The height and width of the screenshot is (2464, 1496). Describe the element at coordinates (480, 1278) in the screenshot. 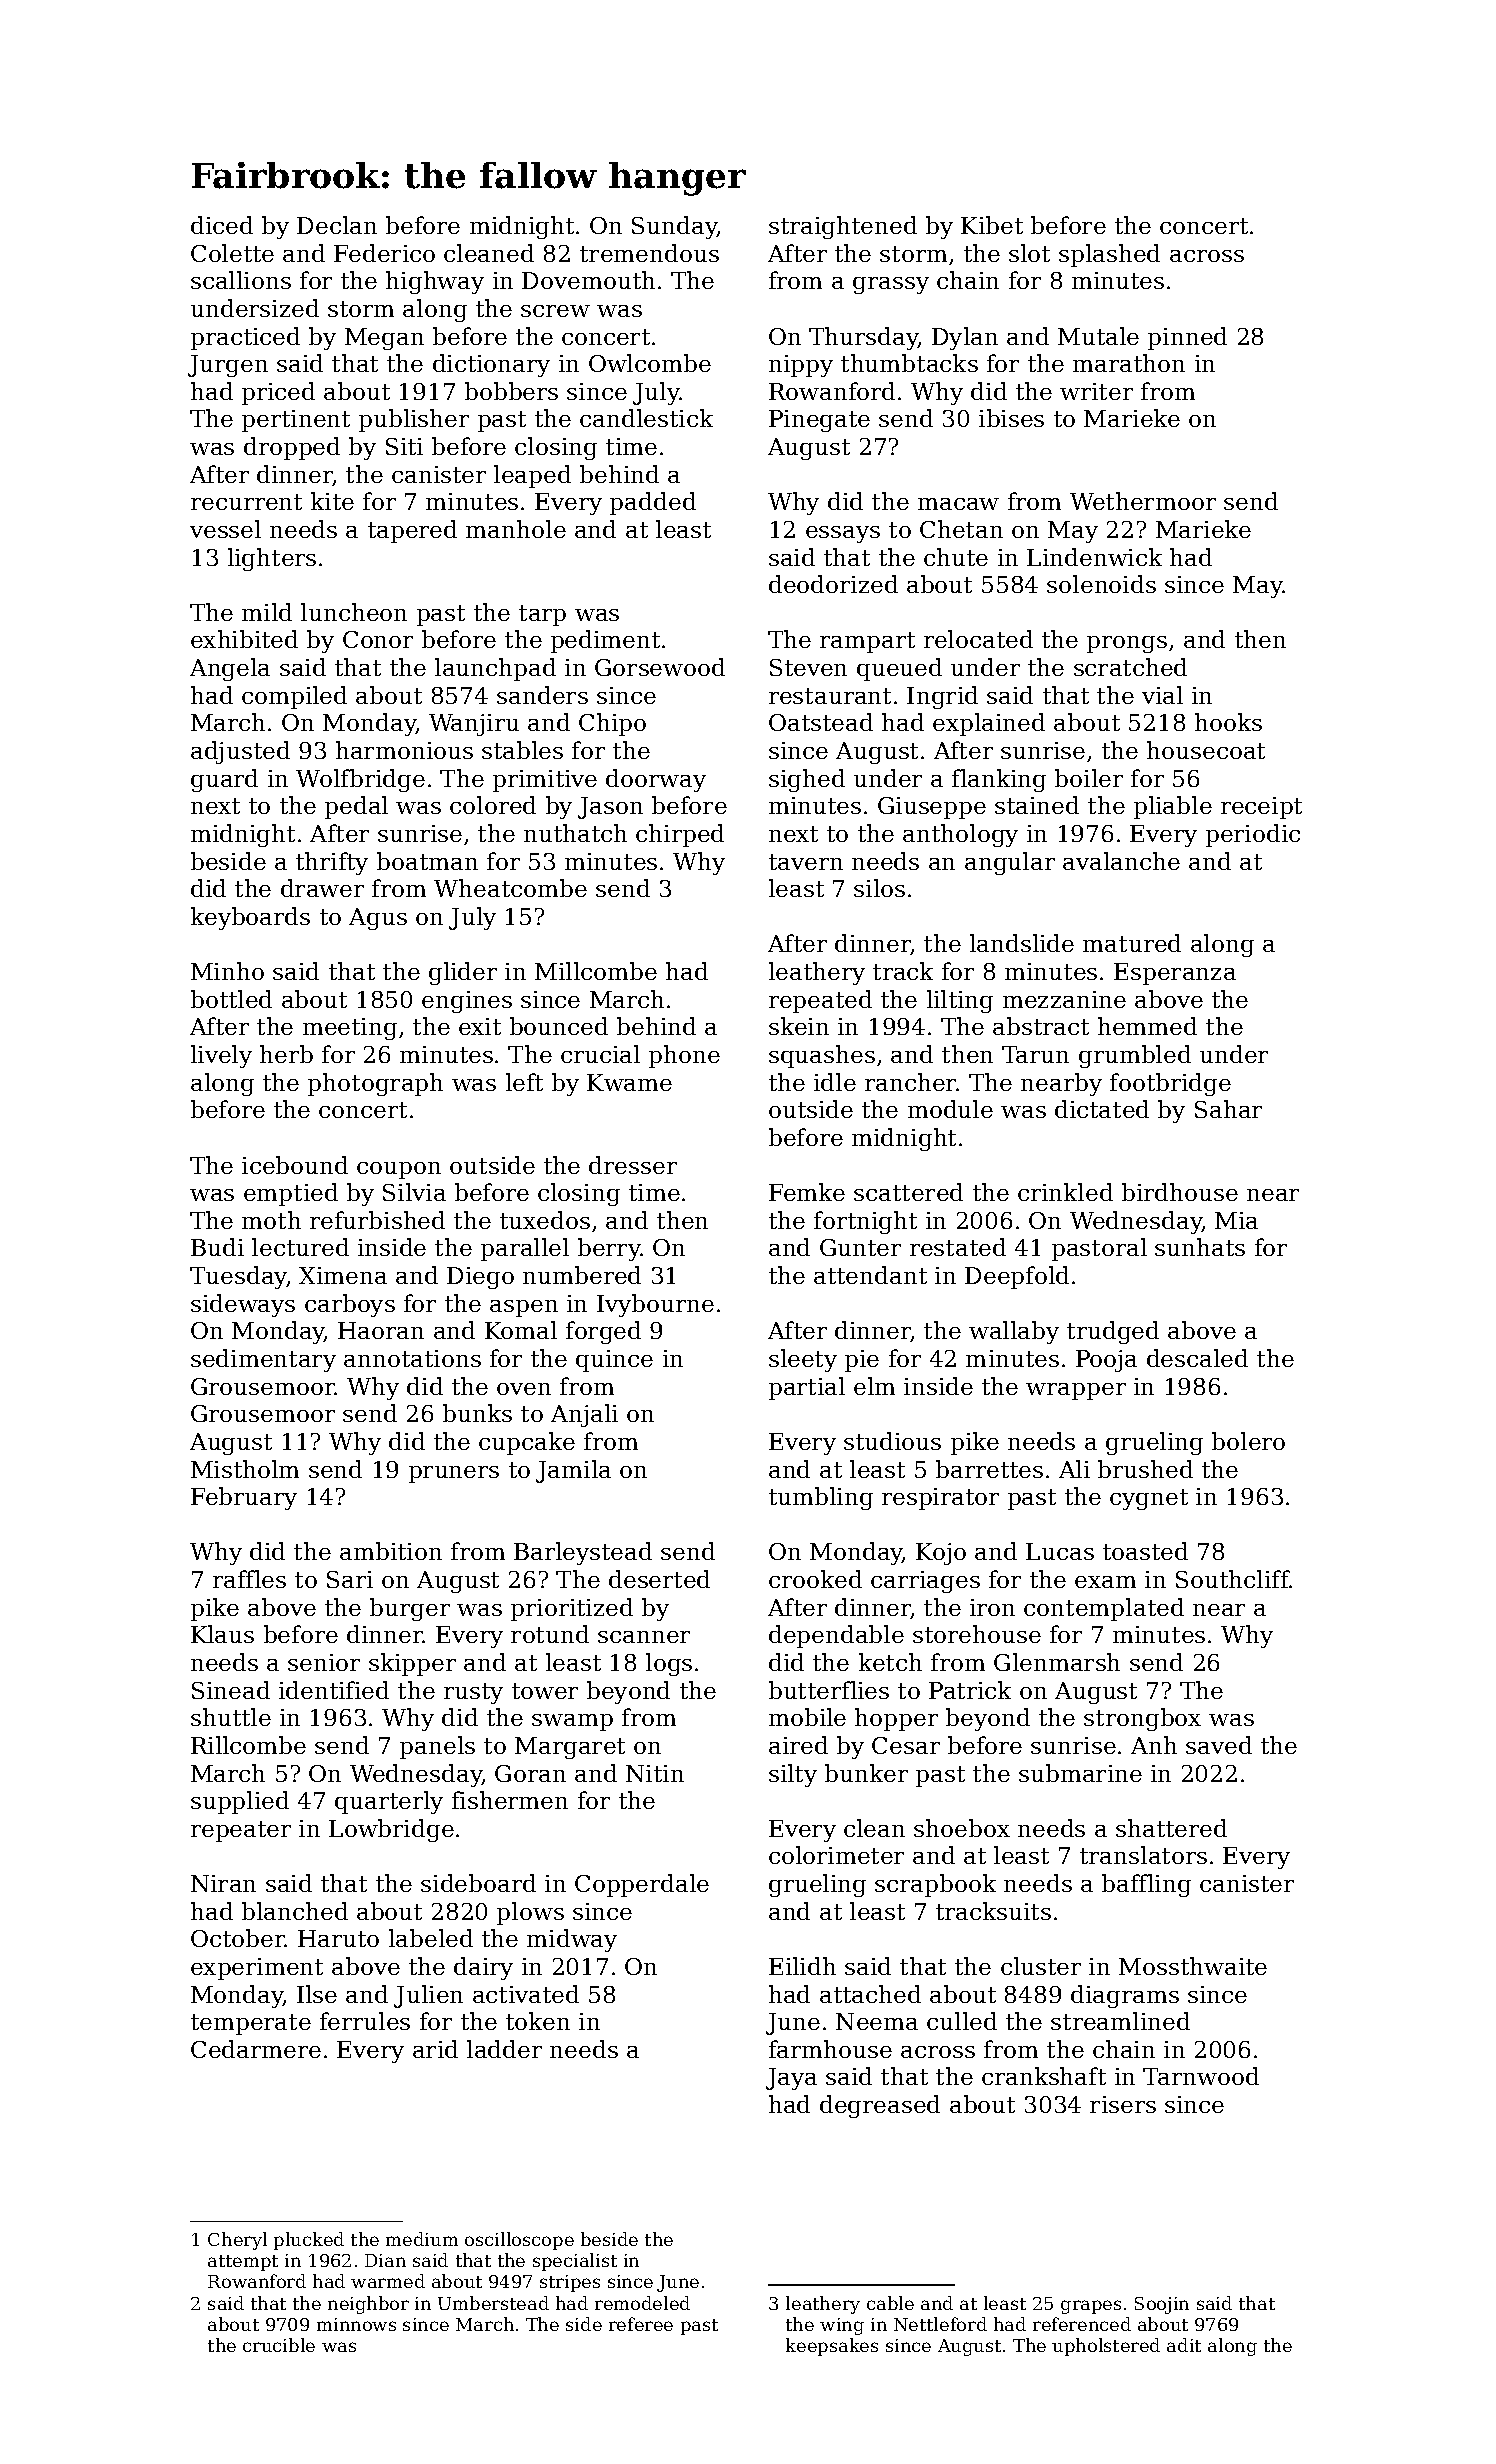

I see `Diego` at that location.
